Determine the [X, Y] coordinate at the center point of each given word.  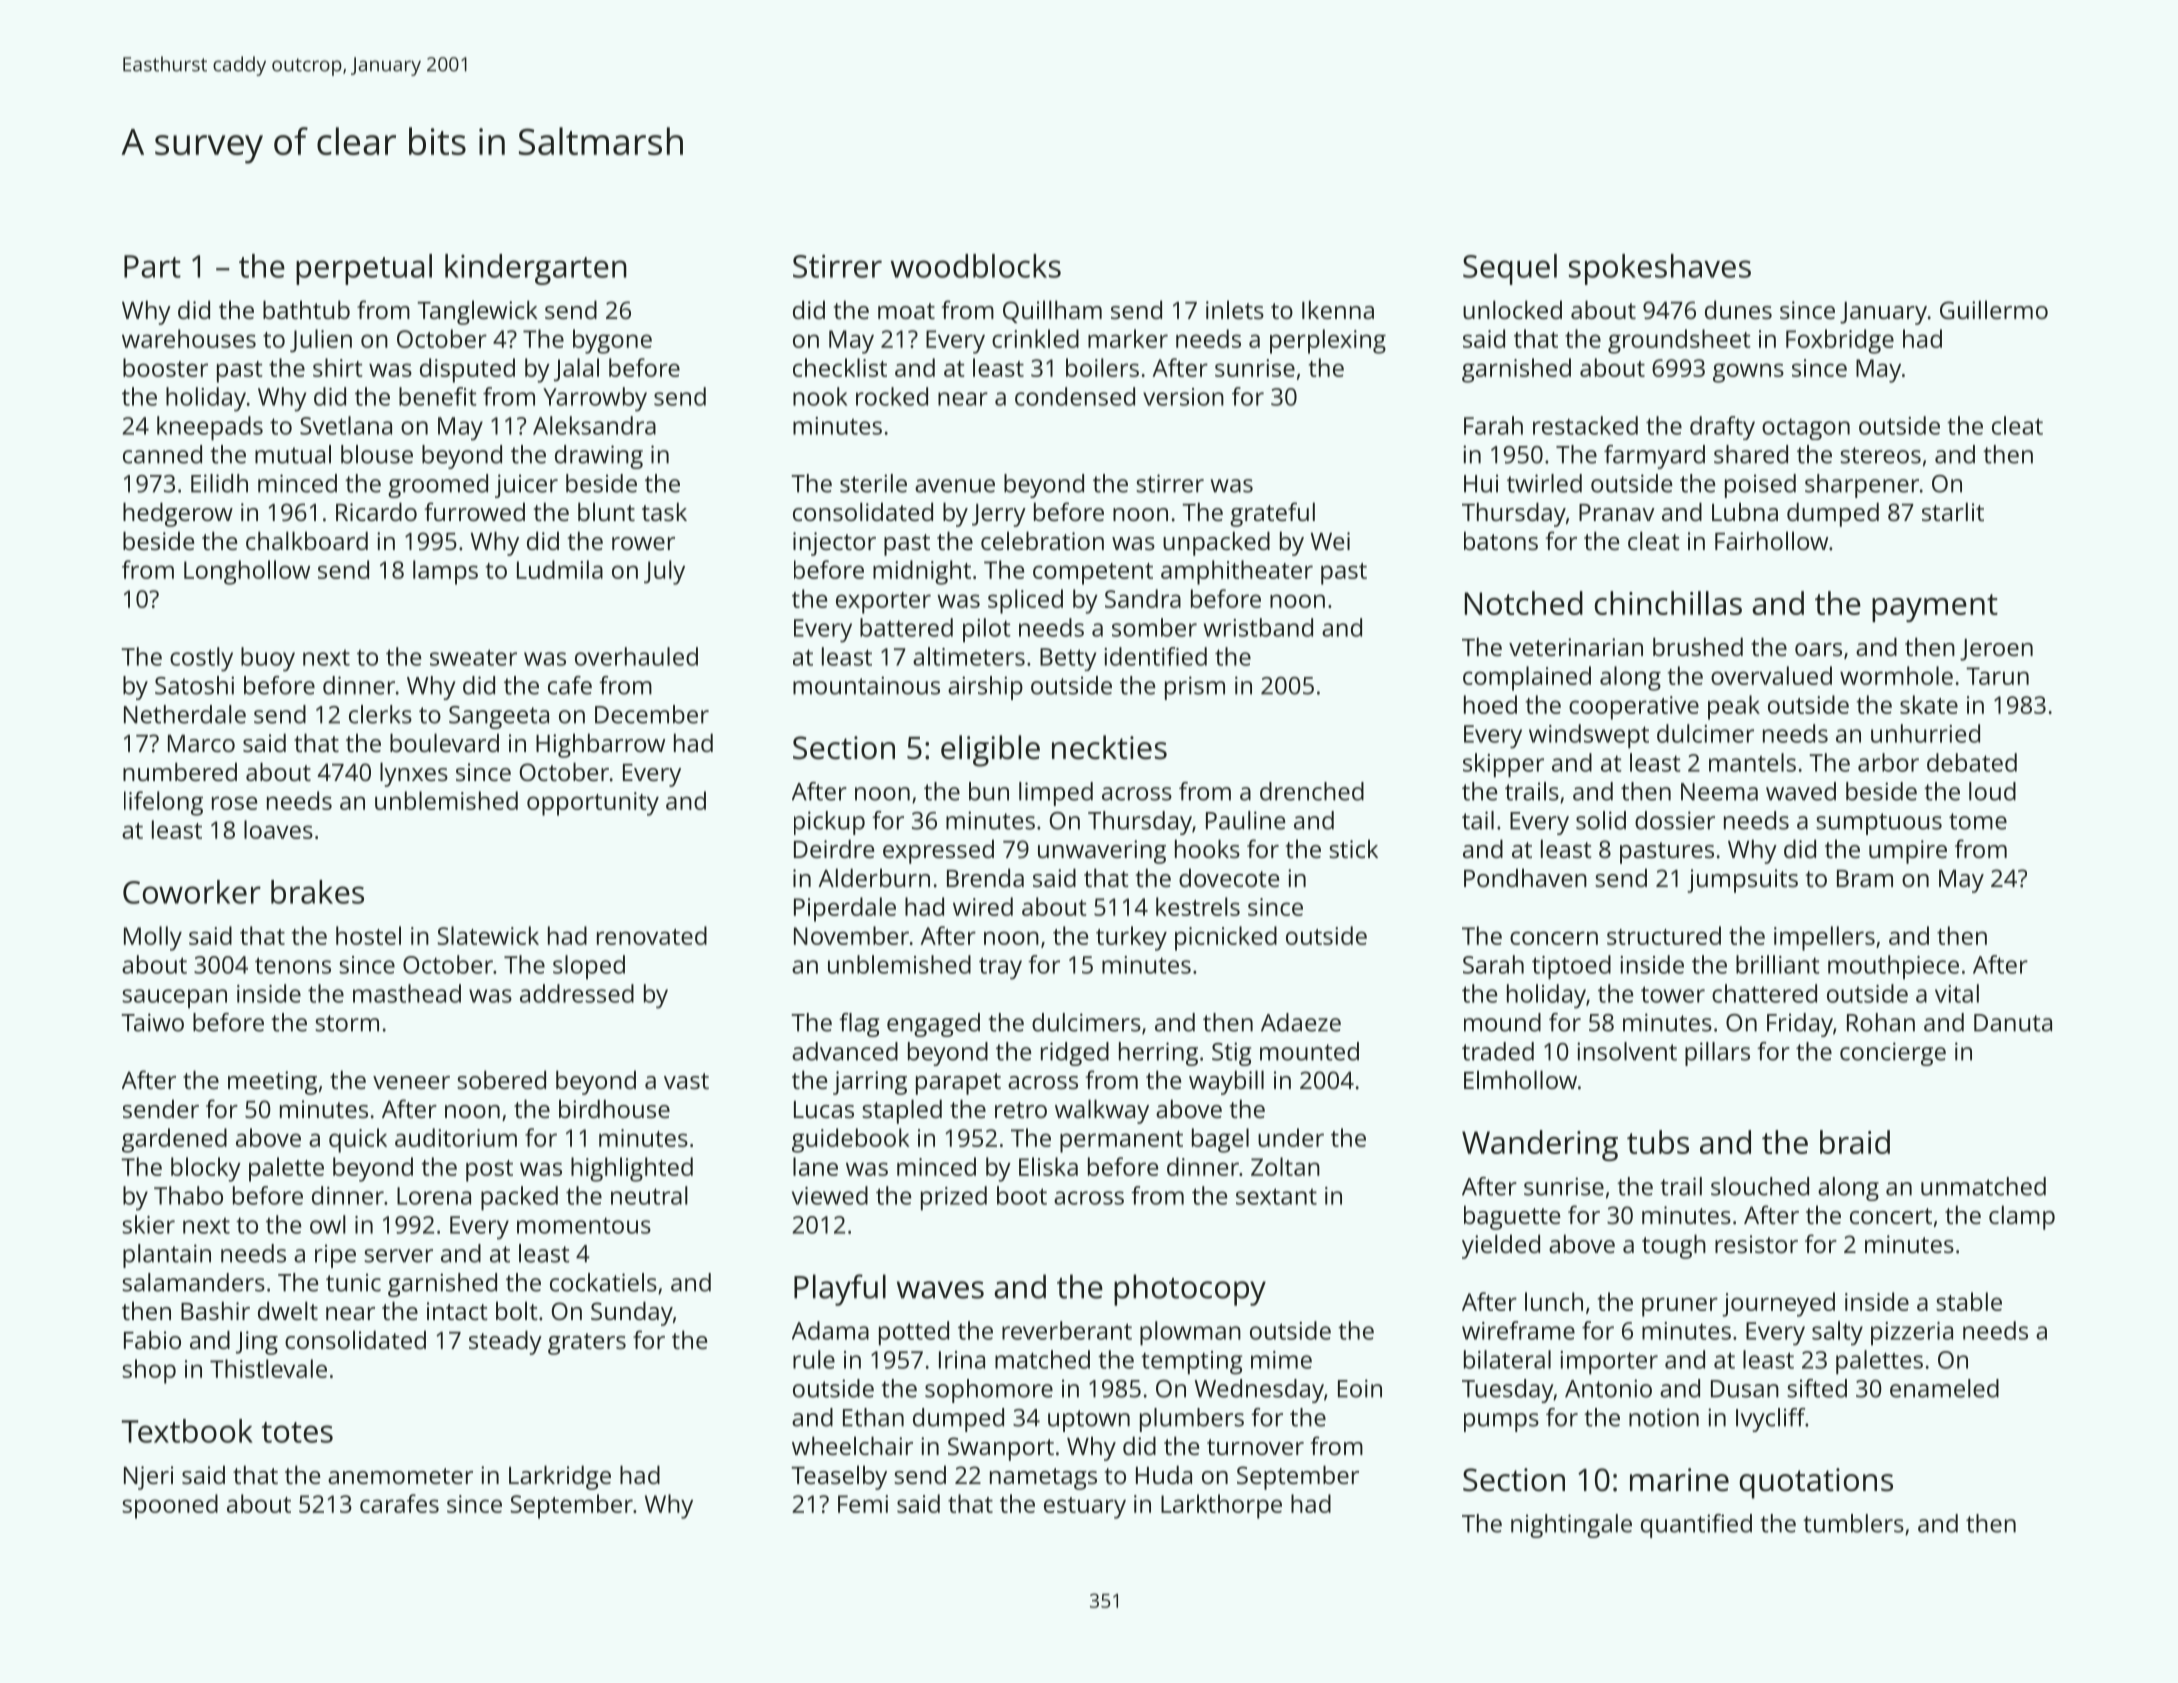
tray [1000, 968]
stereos [1880, 455]
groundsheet [1679, 341]
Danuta [2013, 1023]
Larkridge [560, 1477]
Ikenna [1338, 309]
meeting [272, 1083]
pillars [1717, 1054]
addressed [577, 993]
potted [914, 1333]
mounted [1309, 1051]
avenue [955, 486]
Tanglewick [477, 312]
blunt [606, 511]
